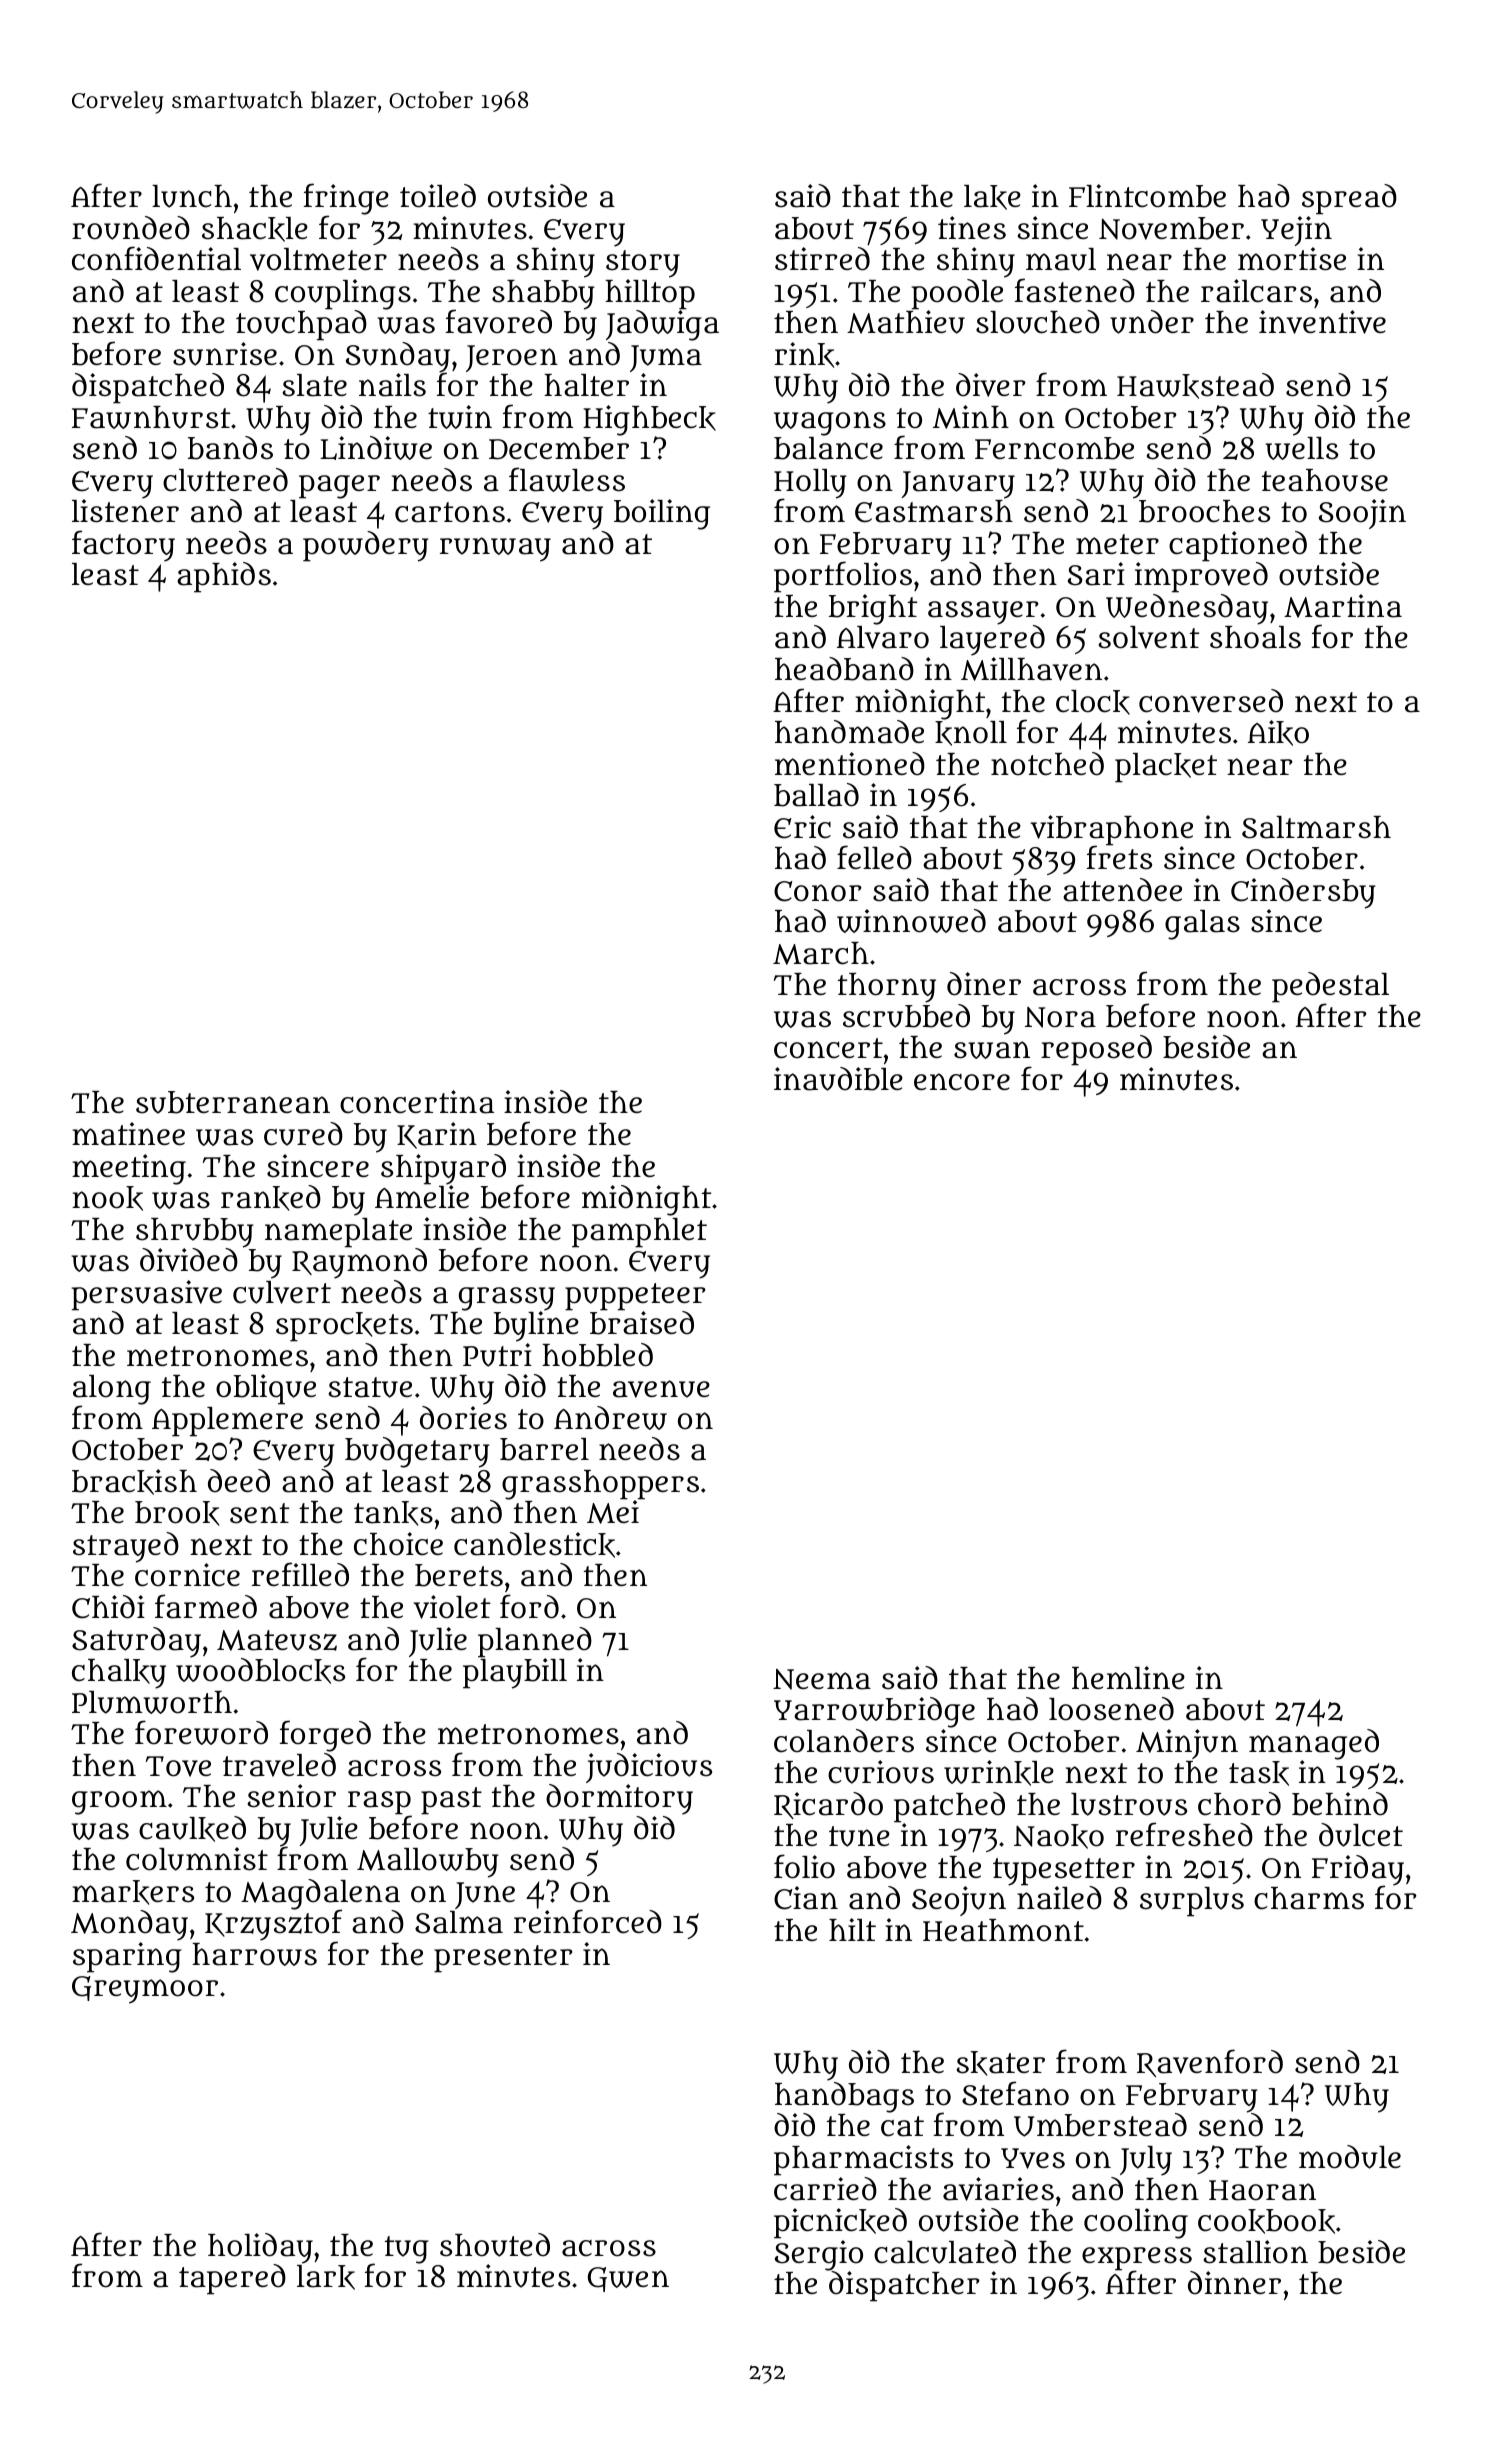 Image resolution: width=1496 pixels, height=2464 pixels. Describe the element at coordinates (1195, 386) in the page. I see `Hawkstead` at that location.
